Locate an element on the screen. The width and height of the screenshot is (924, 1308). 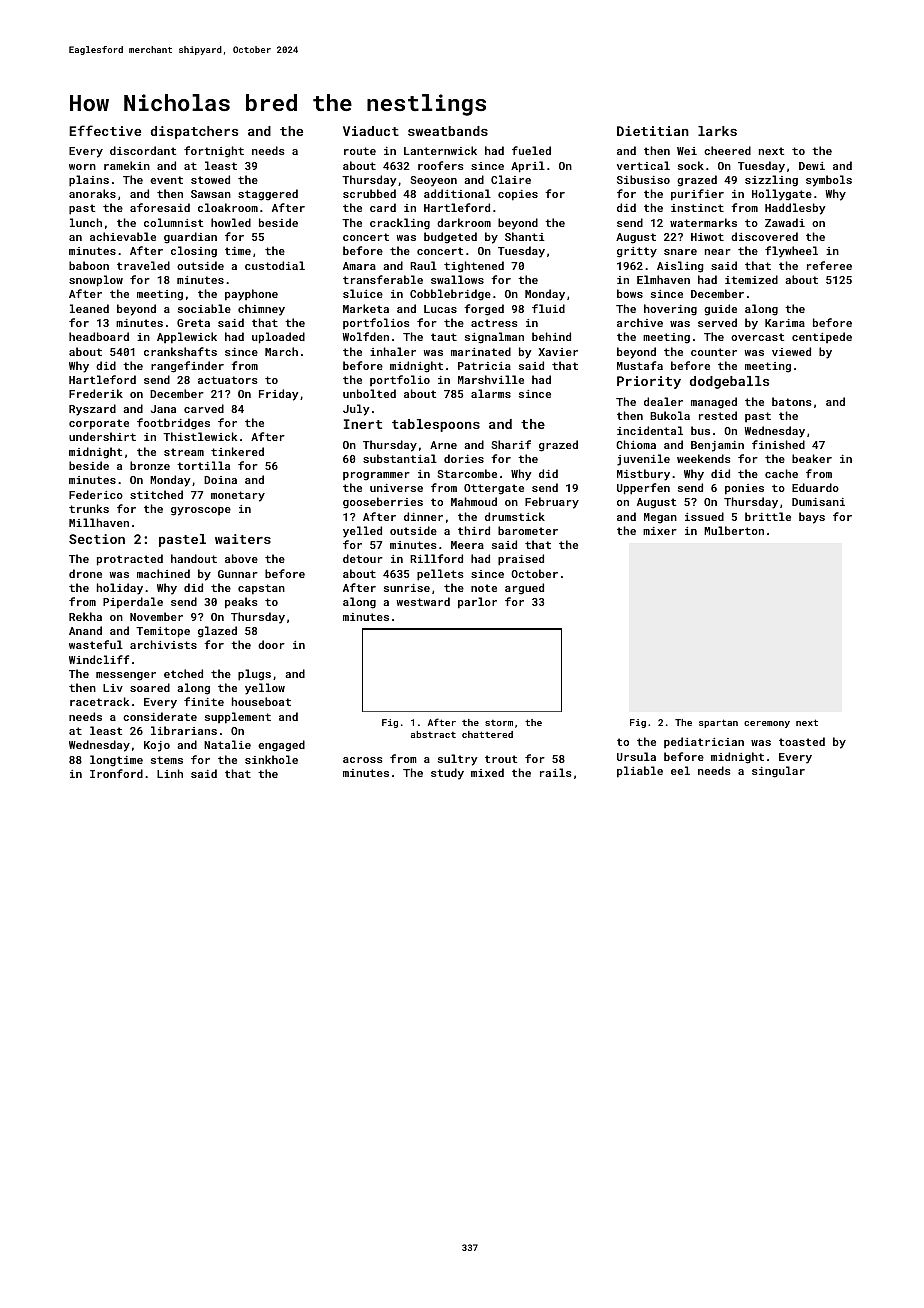
April is located at coordinates (528, 167).
